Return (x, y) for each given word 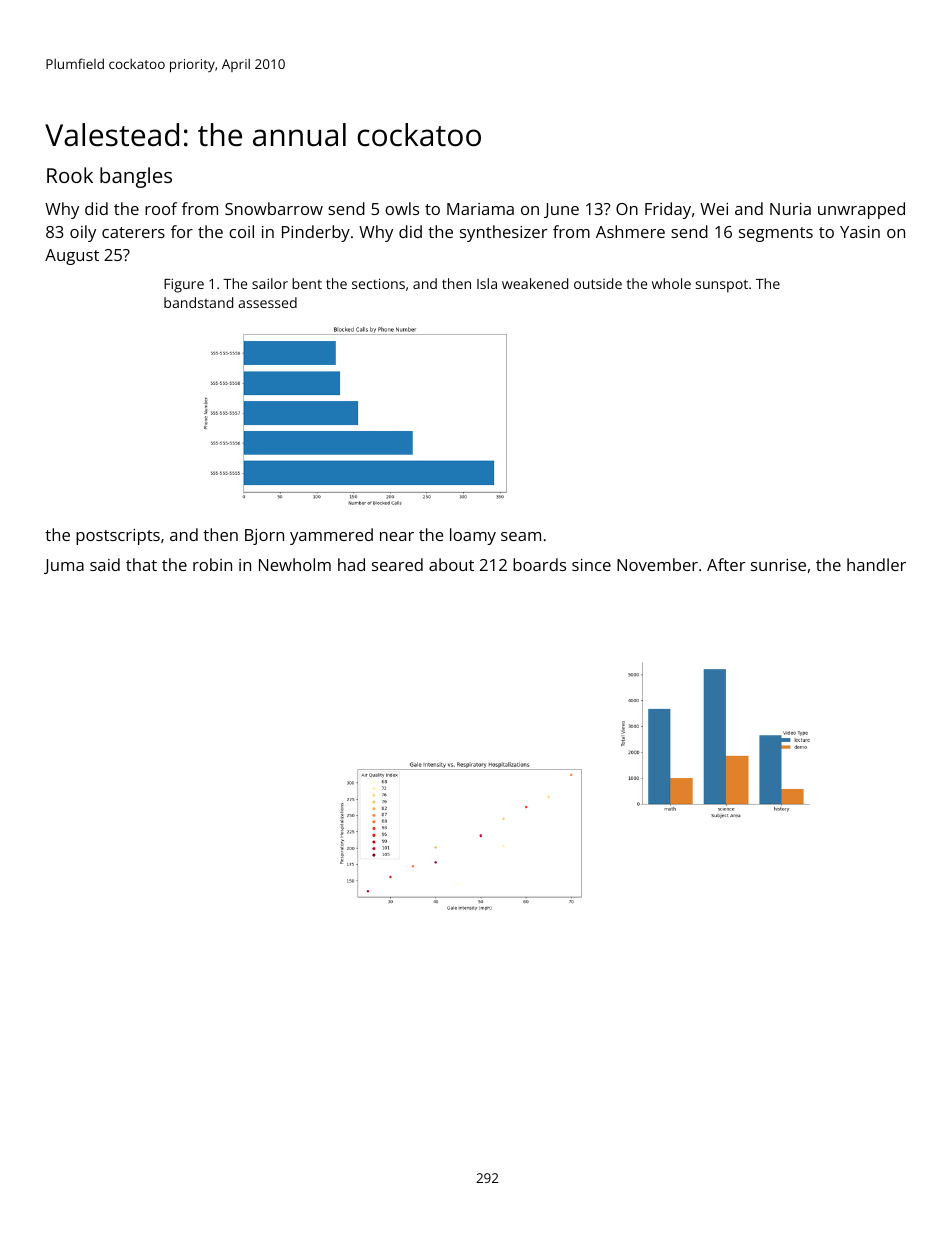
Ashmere (630, 231)
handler (876, 564)
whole (671, 283)
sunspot (722, 286)
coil (241, 231)
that (141, 564)
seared (397, 564)
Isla (487, 283)
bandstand (198, 302)
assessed (267, 302)
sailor (270, 283)
